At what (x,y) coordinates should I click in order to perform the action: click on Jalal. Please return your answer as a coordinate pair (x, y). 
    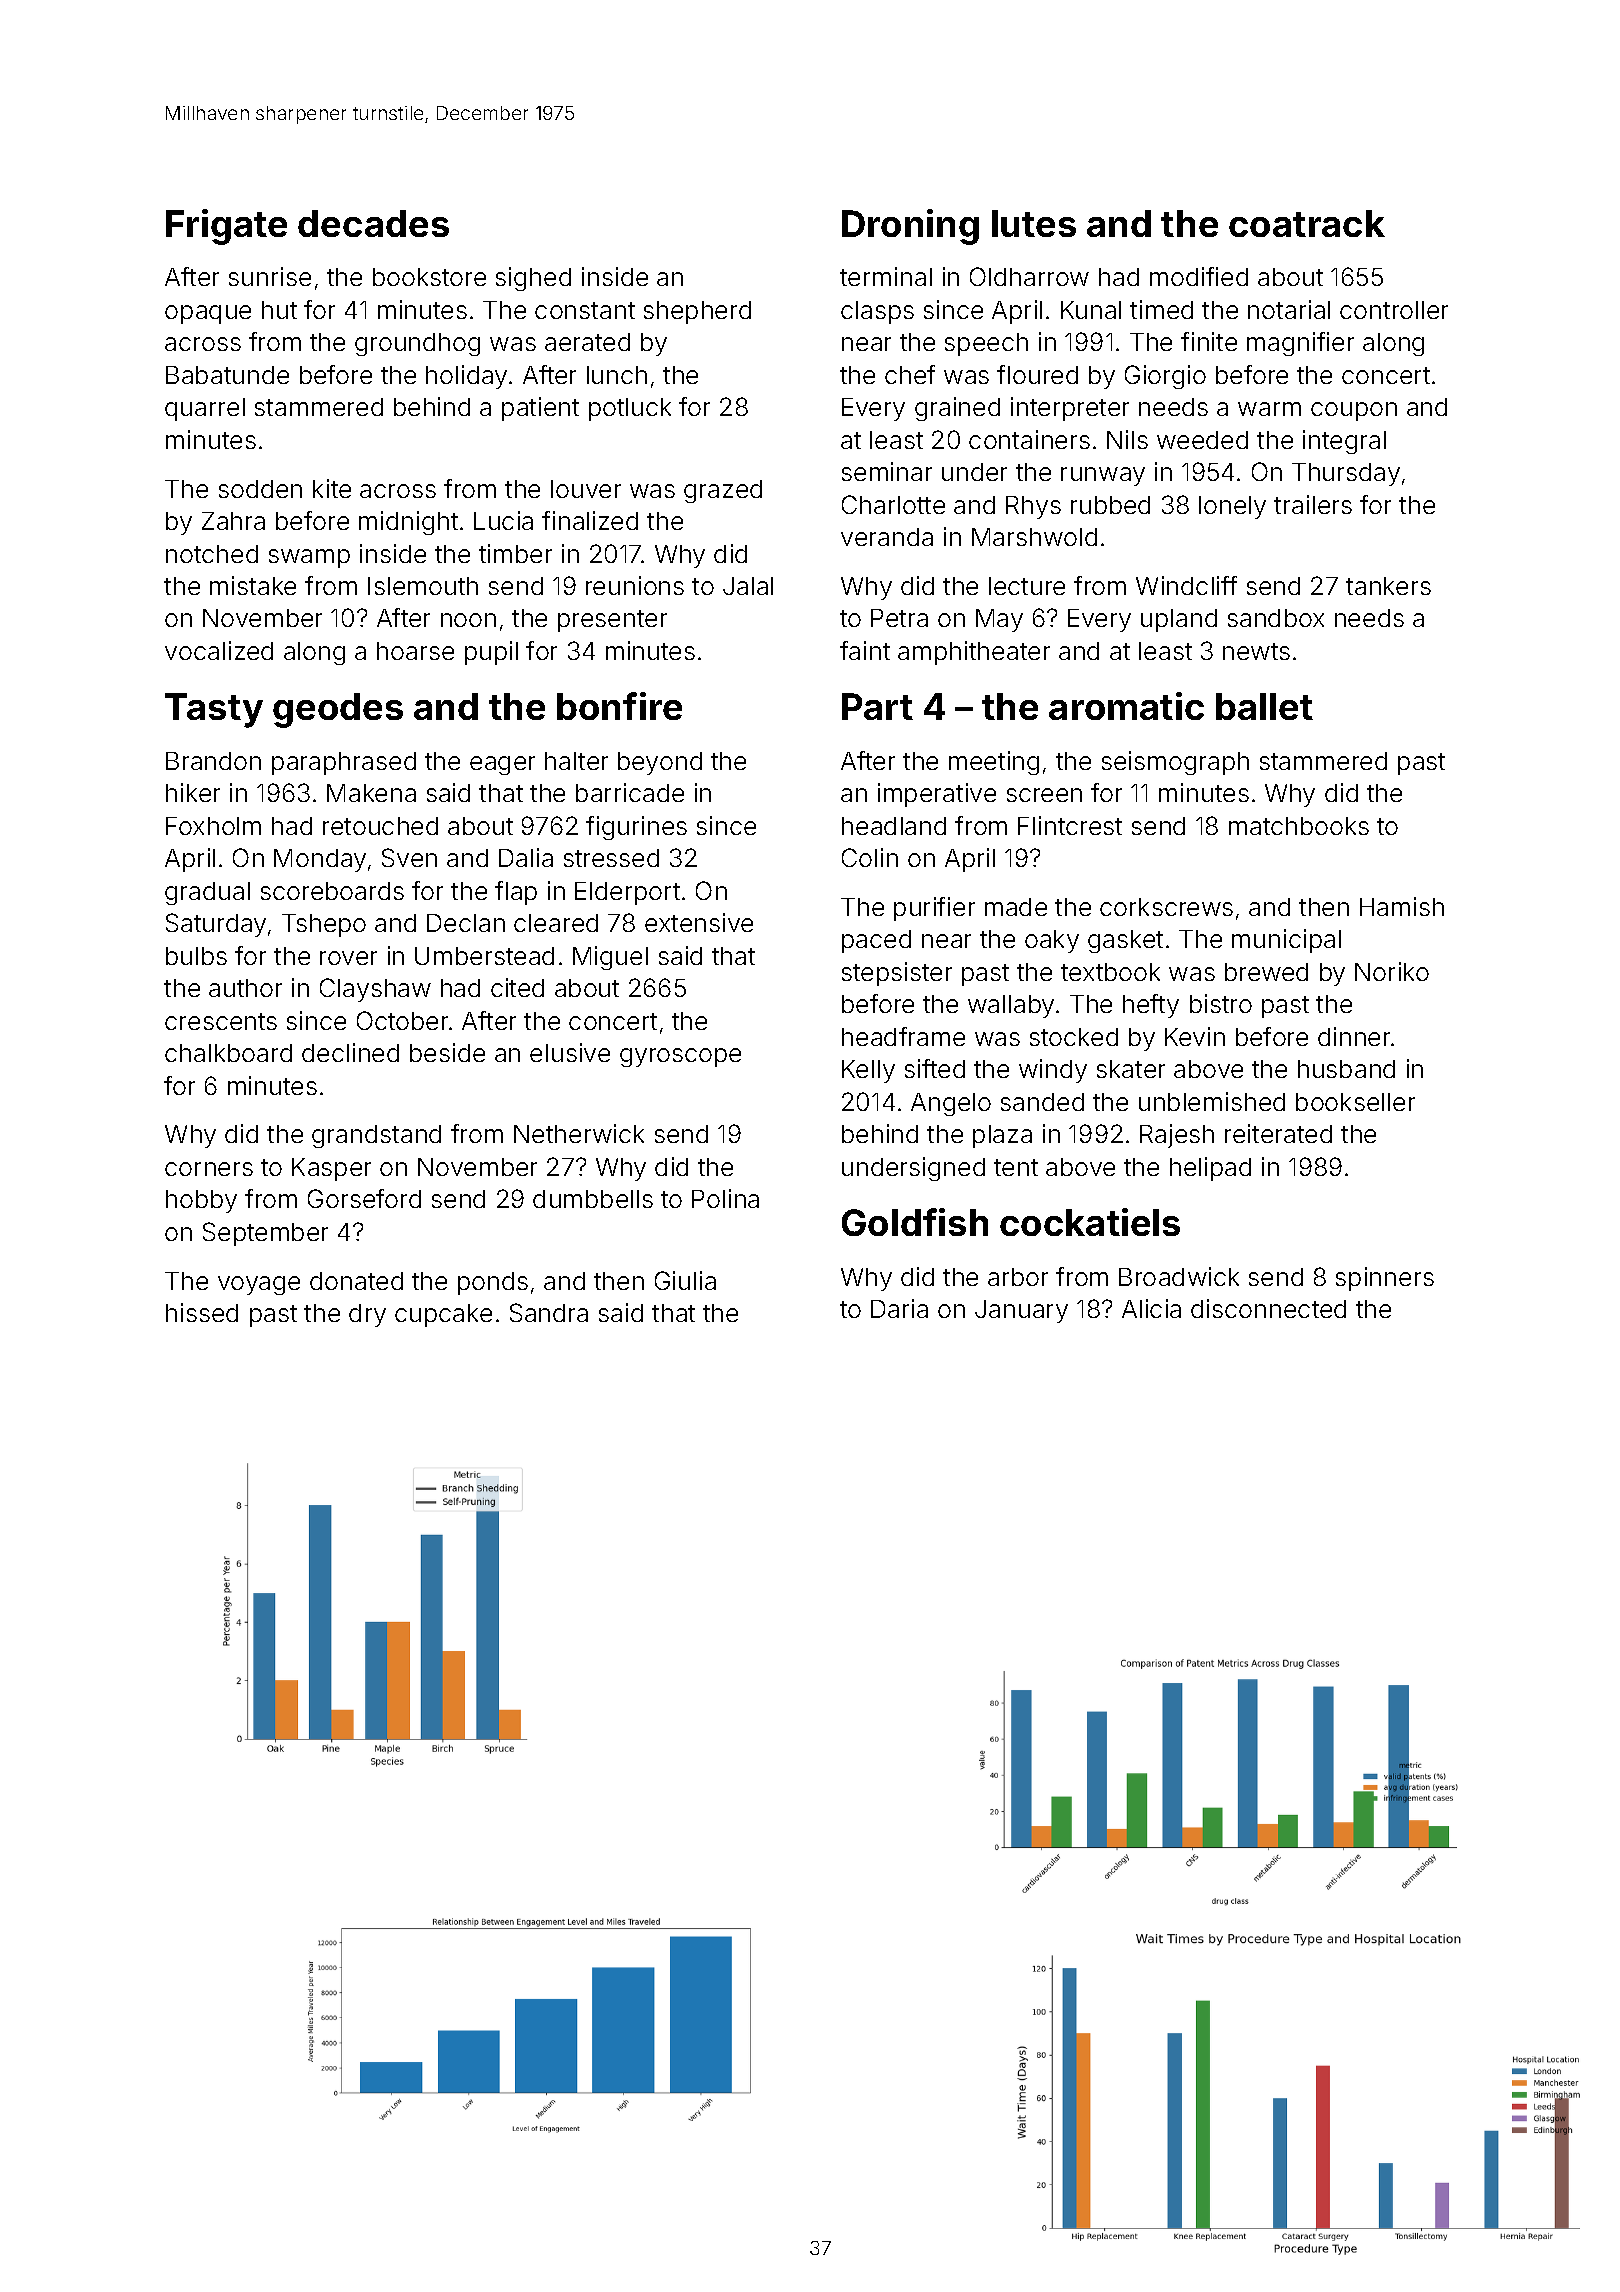
    Looking at the image, I should click on (748, 586).
